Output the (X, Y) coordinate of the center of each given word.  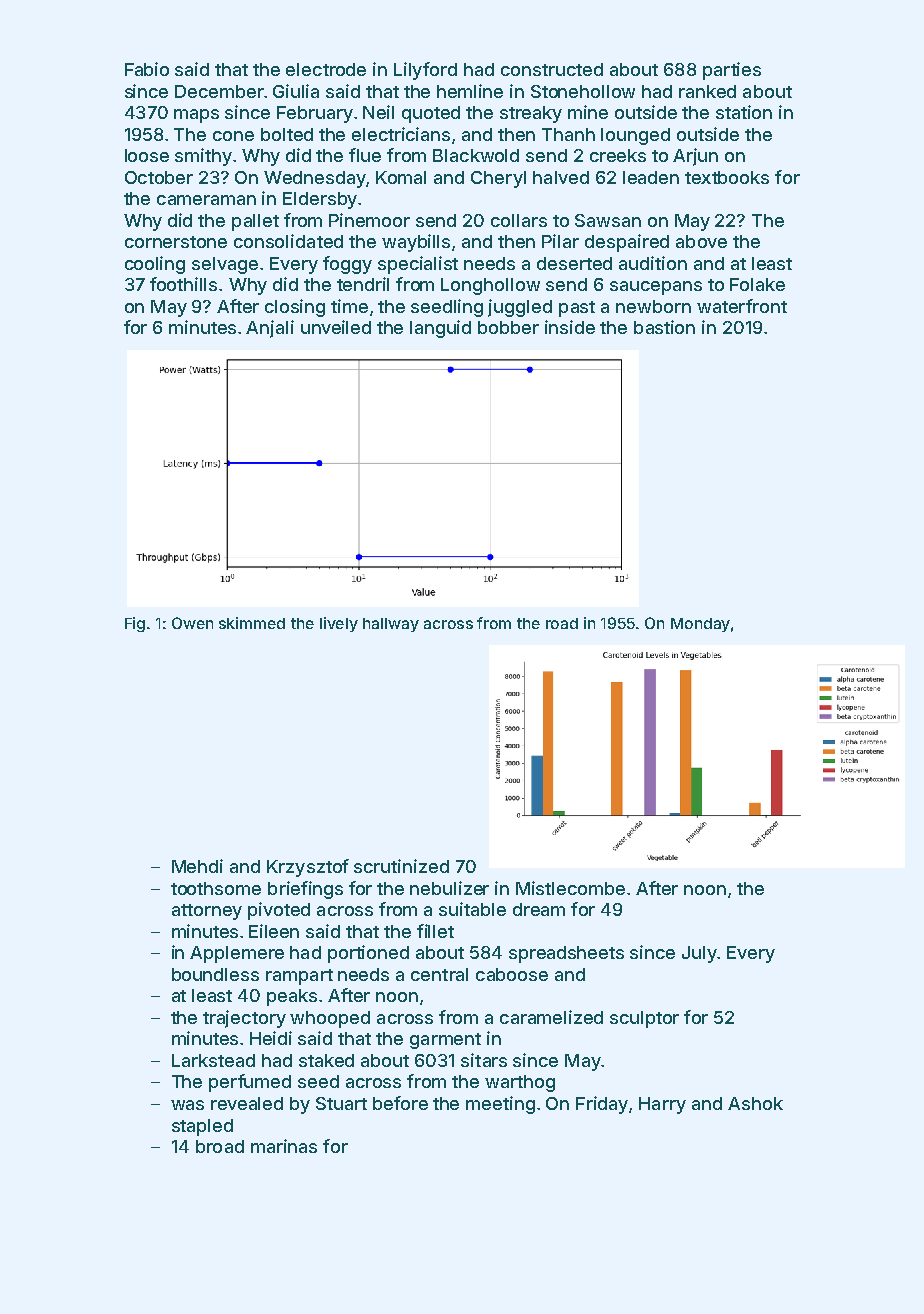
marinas (284, 1146)
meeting (500, 1105)
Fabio (147, 69)
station (744, 112)
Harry (662, 1105)
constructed (552, 69)
